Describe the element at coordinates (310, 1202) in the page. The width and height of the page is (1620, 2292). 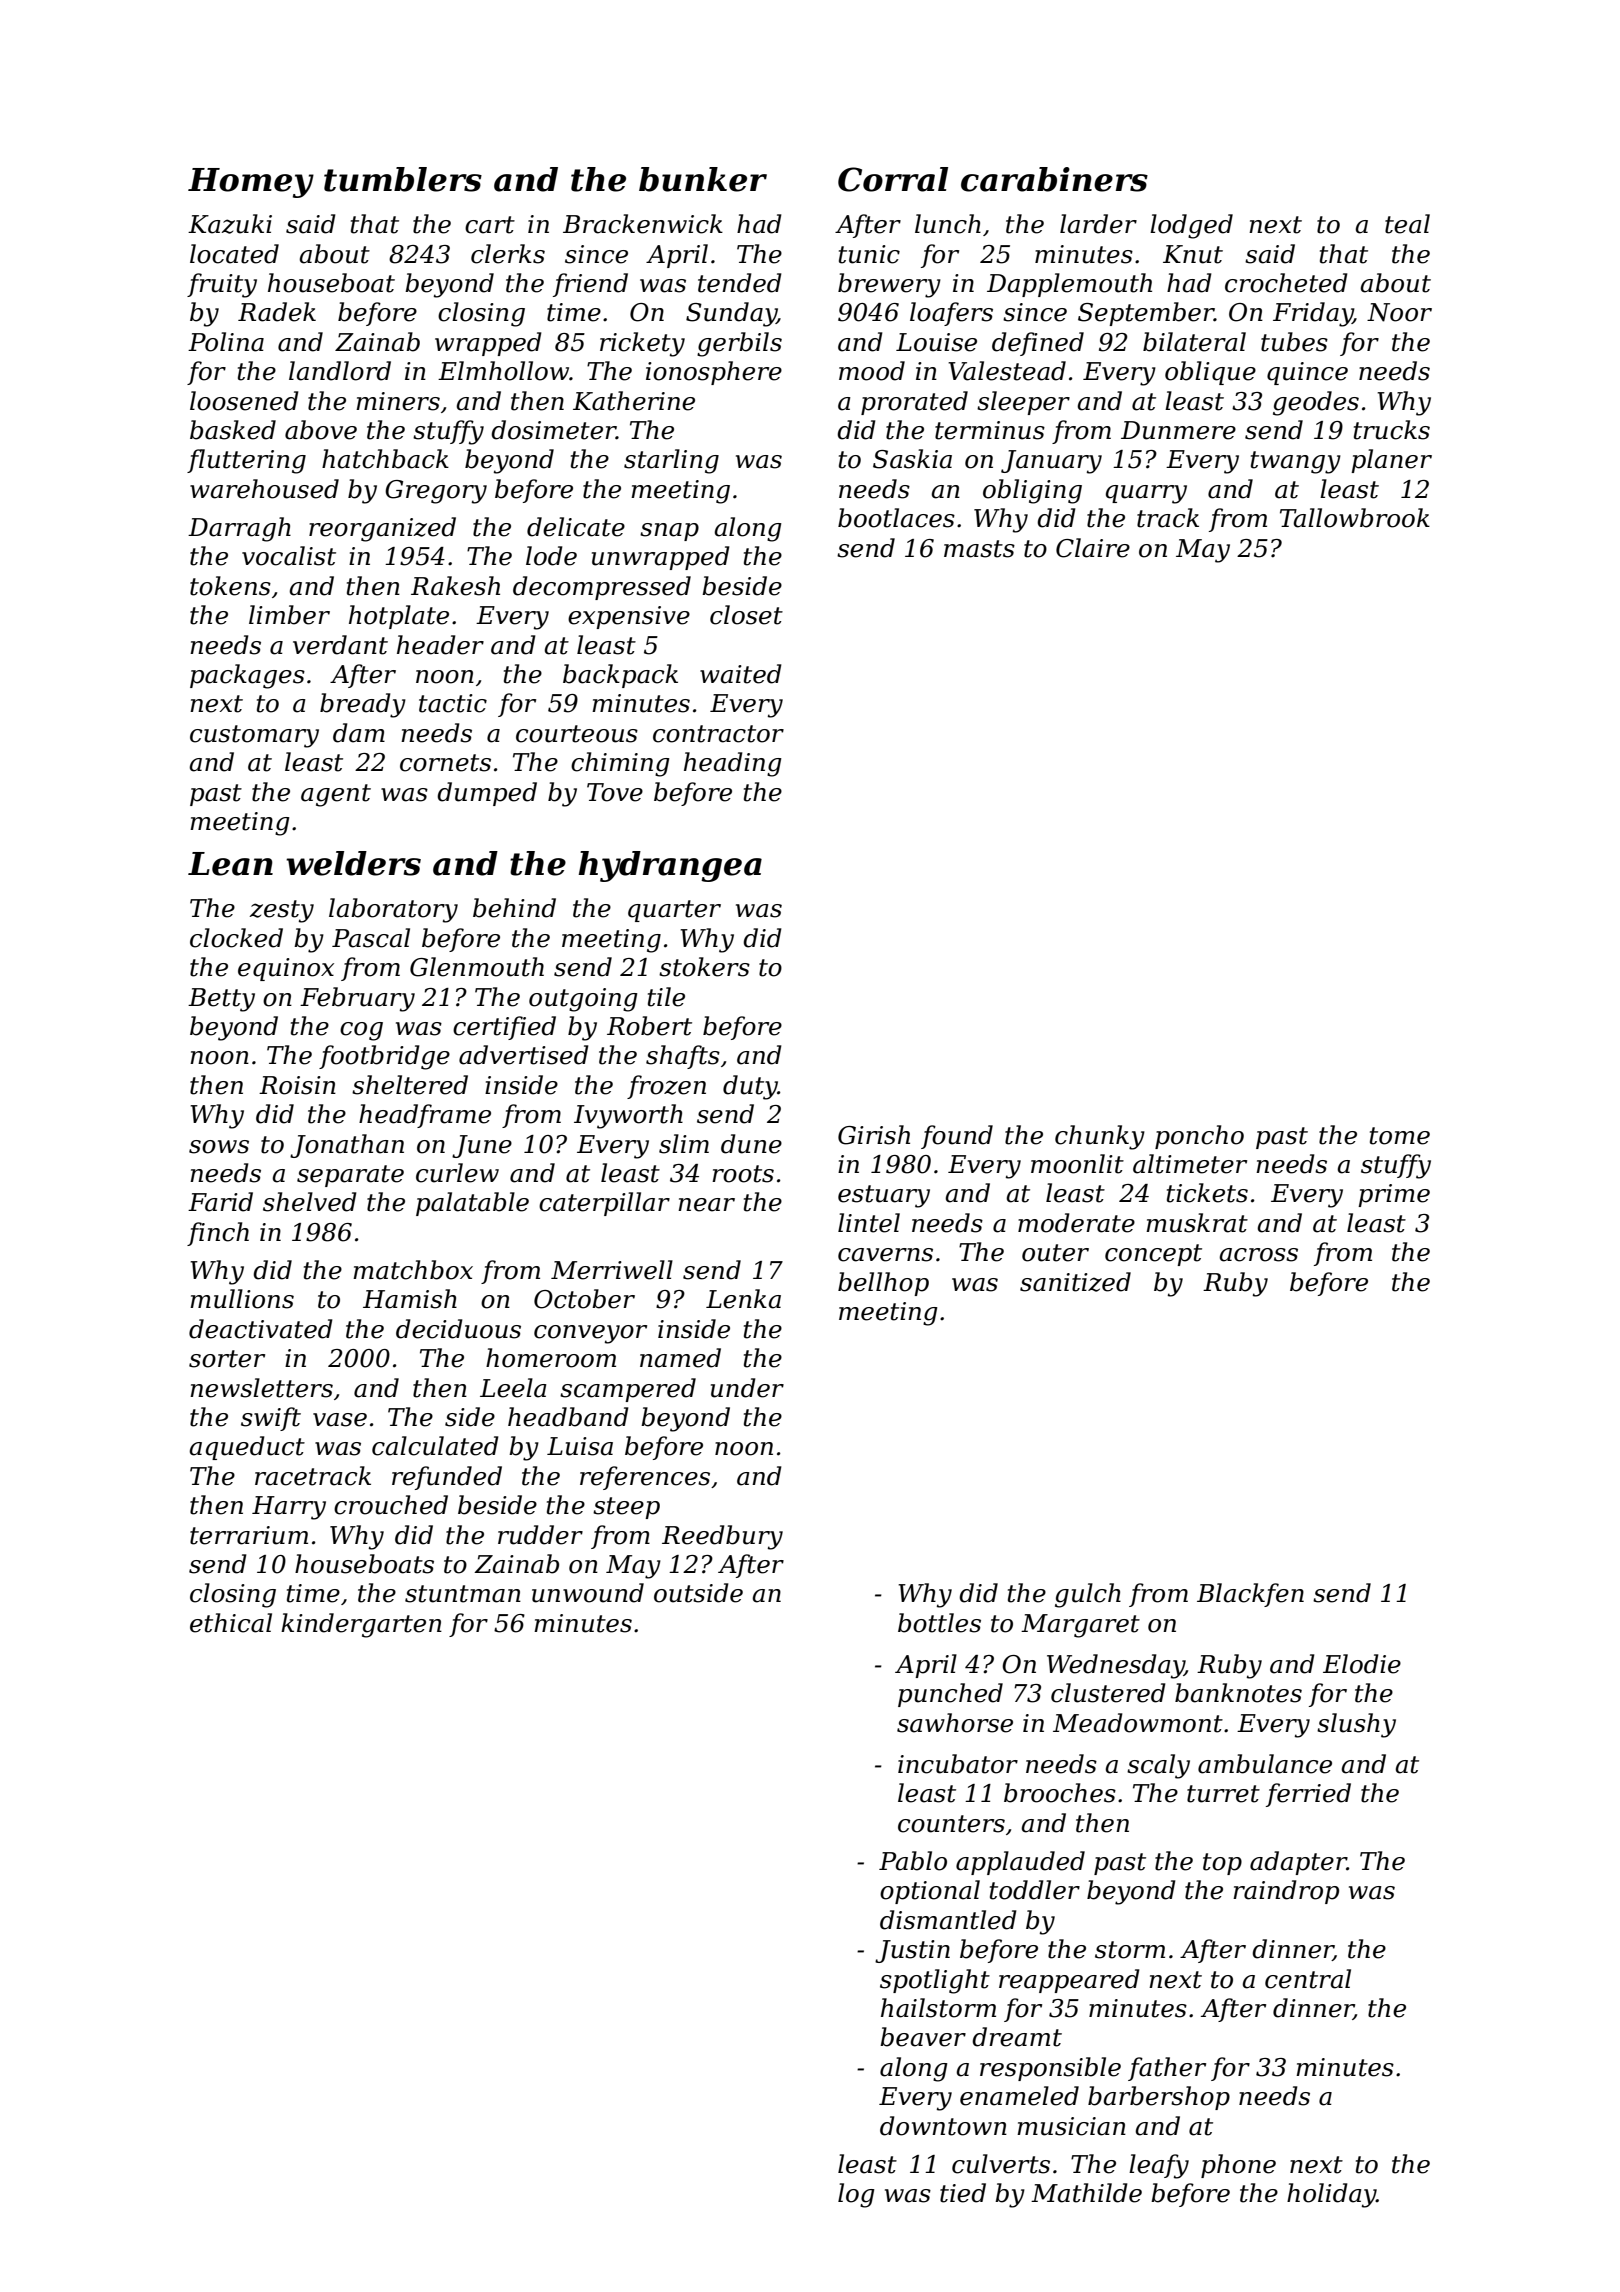
I see `shelved` at that location.
